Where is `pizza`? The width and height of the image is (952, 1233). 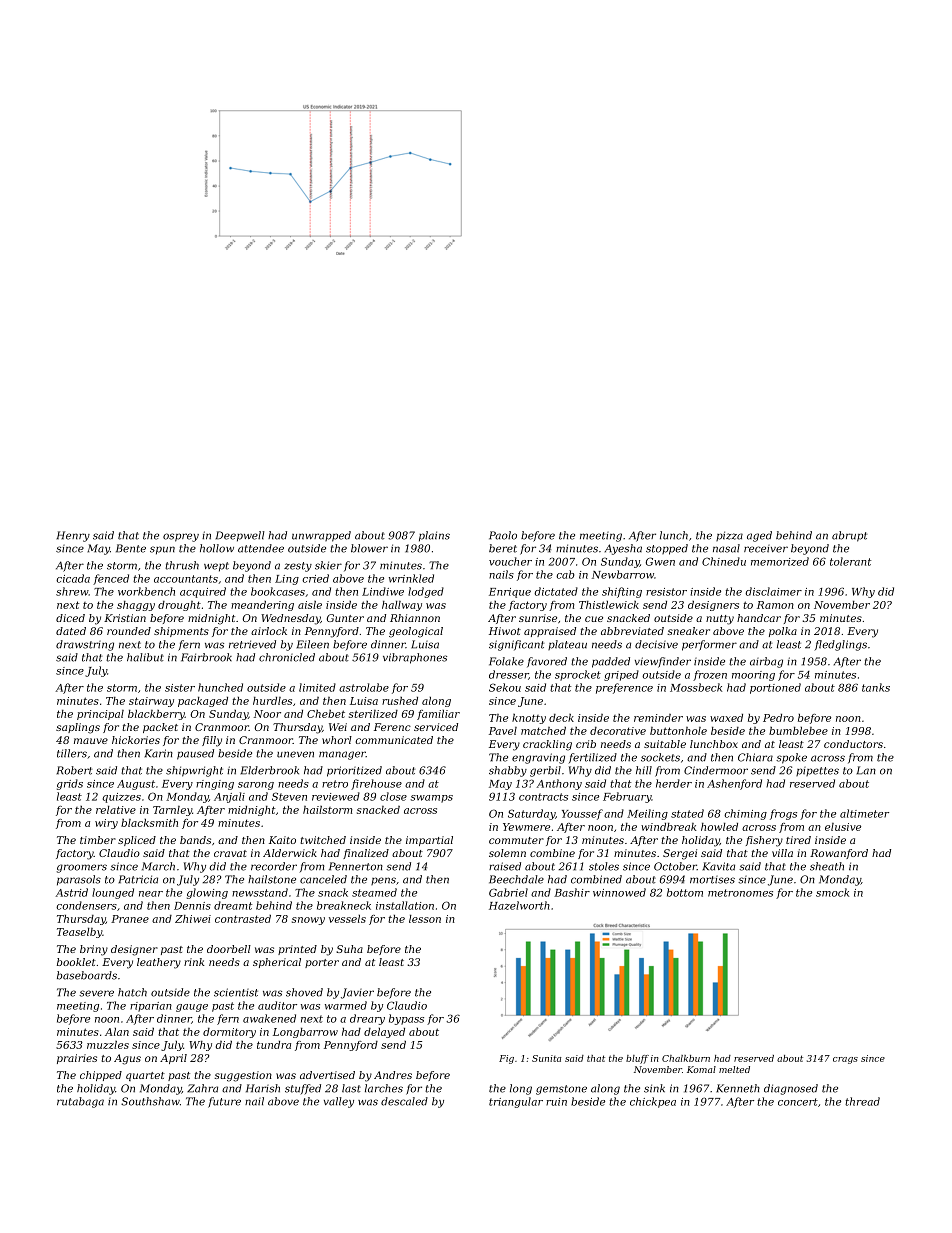 pizza is located at coordinates (729, 536).
